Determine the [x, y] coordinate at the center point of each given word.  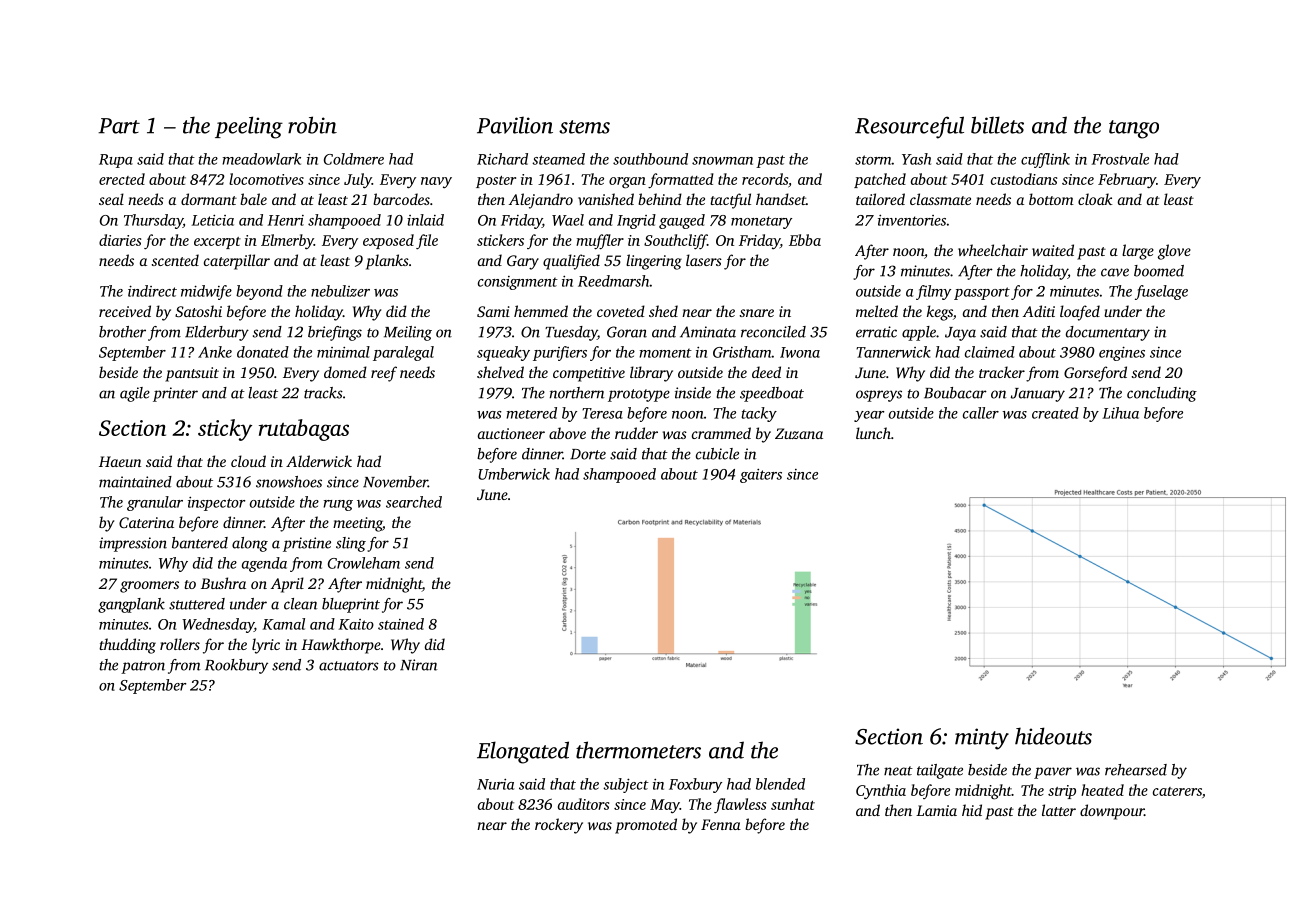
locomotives [266, 179]
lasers [704, 260]
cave [1115, 272]
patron [143, 667]
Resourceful [909, 127]
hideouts [1053, 736]
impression [133, 544]
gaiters [761, 476]
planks [387, 262]
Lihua [1121, 413]
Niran [418, 665]
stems [584, 127]
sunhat [793, 804]
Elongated [523, 752]
